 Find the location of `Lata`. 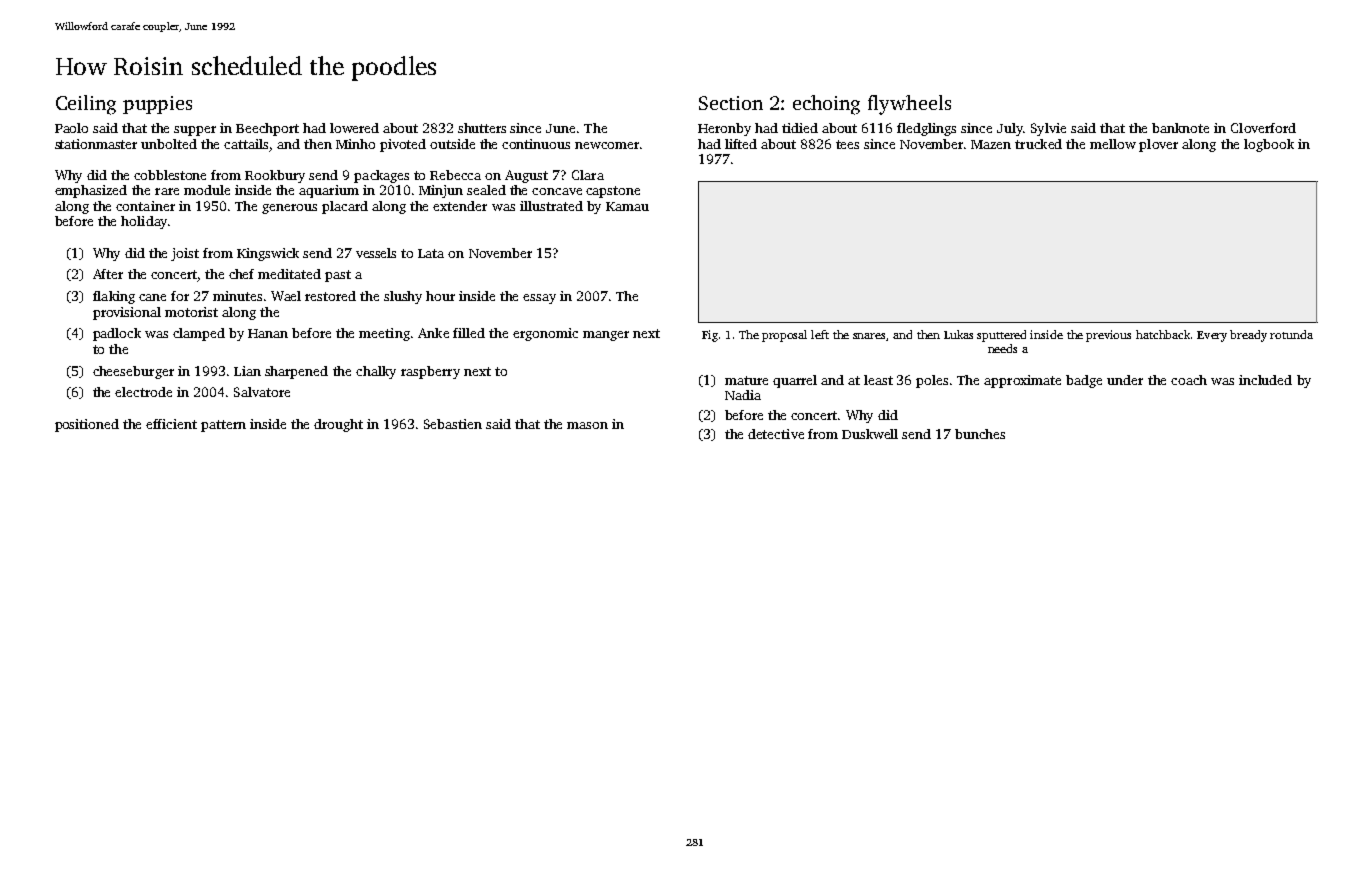

Lata is located at coordinates (431, 253).
